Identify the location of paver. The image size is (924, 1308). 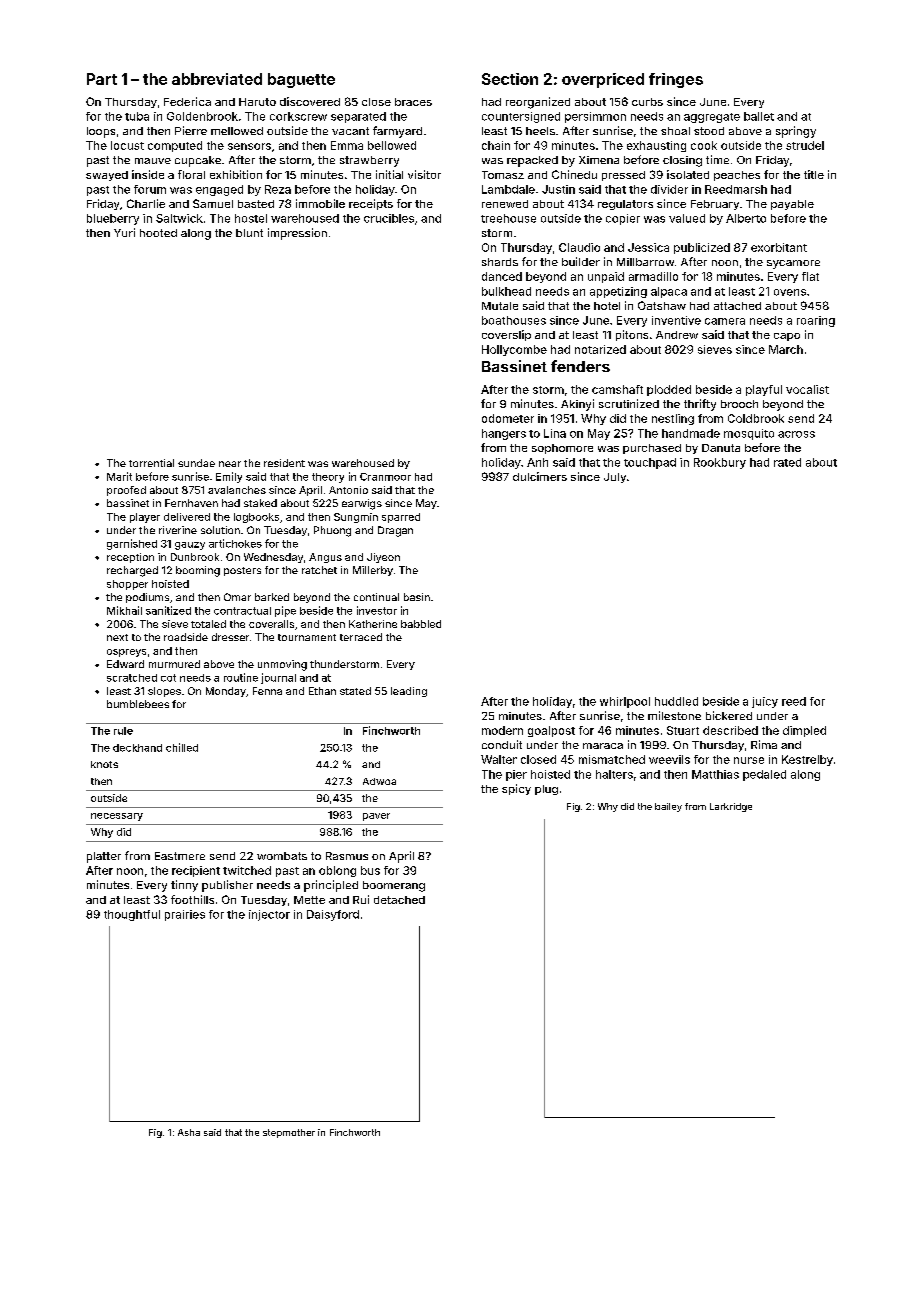
(376, 817).
